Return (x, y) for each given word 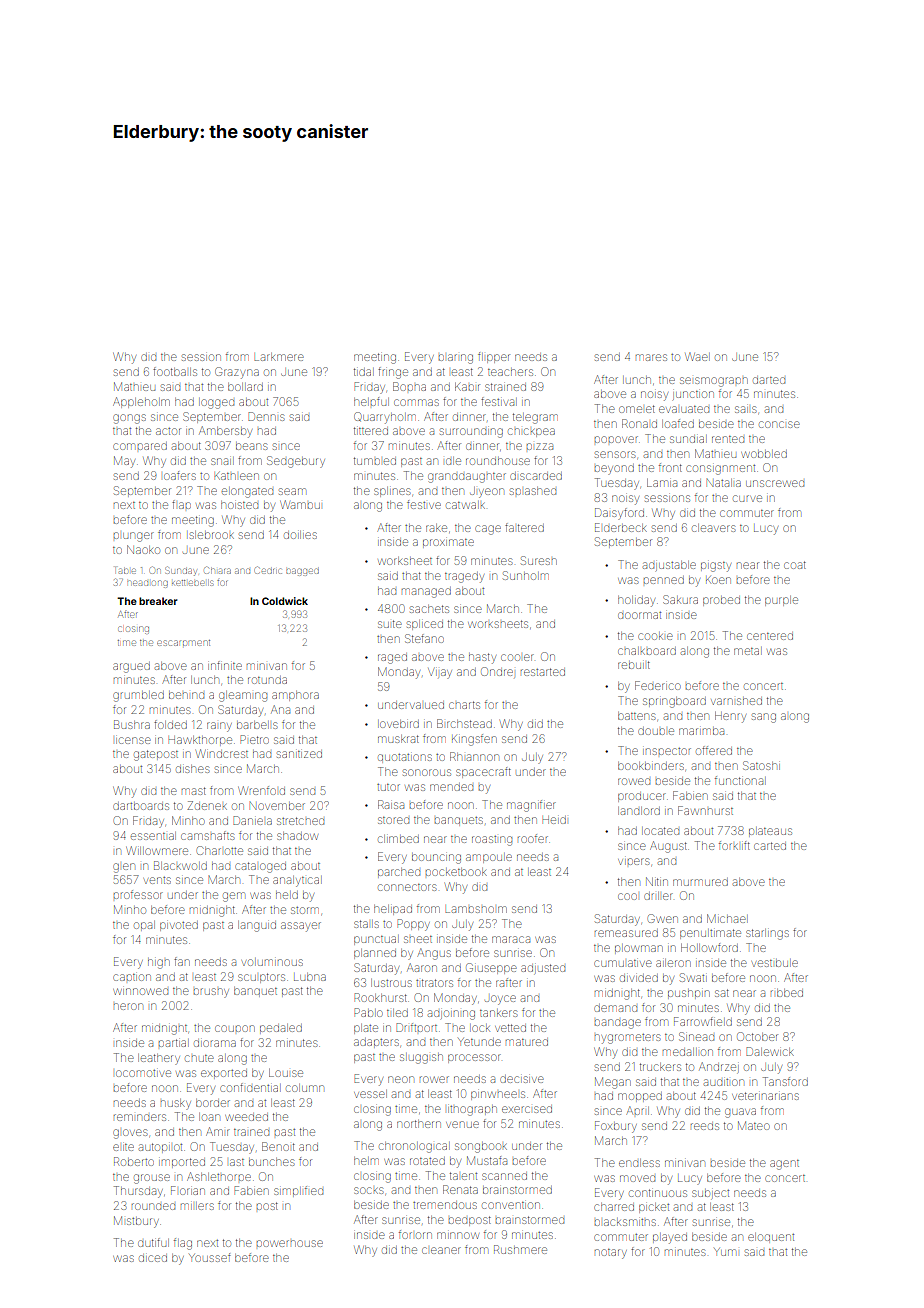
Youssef (210, 1257)
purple (781, 601)
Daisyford (619, 514)
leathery (159, 1059)
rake (436, 528)
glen (124, 868)
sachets (429, 609)
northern (419, 1124)
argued (131, 667)
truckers (660, 1067)
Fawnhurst (705, 810)
